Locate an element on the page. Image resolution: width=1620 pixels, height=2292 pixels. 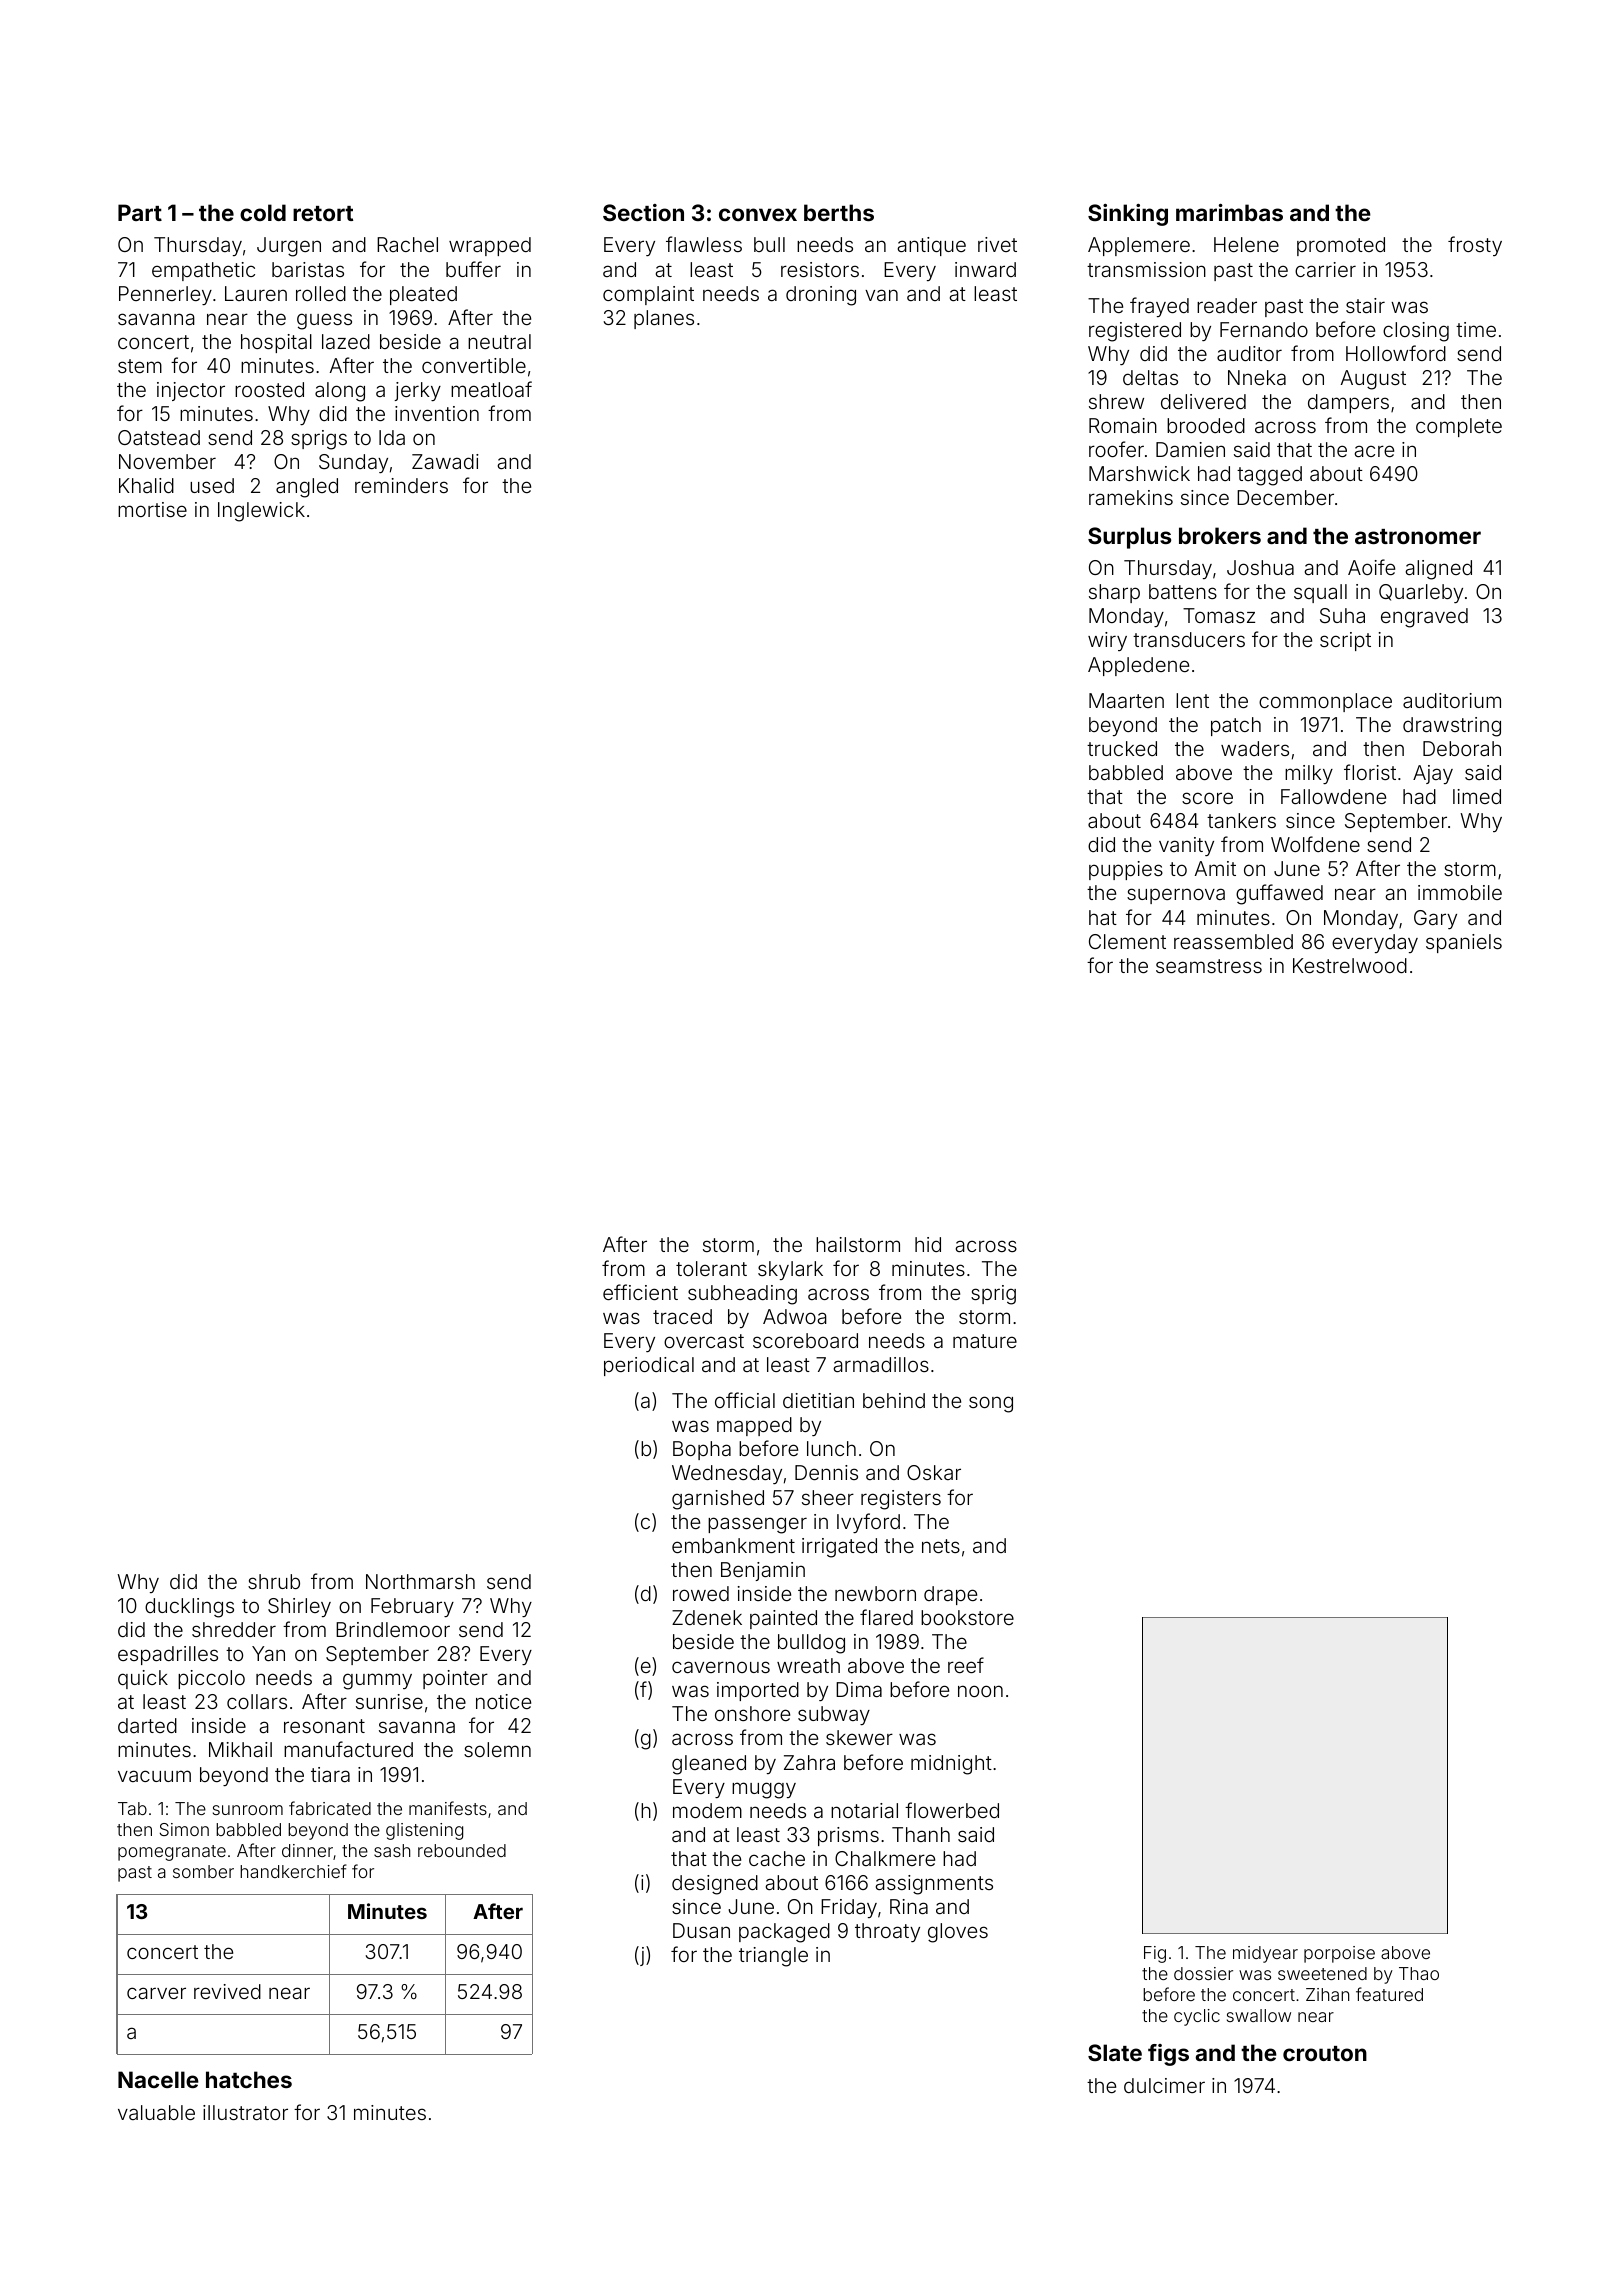
tolerant is located at coordinates (711, 1268).
